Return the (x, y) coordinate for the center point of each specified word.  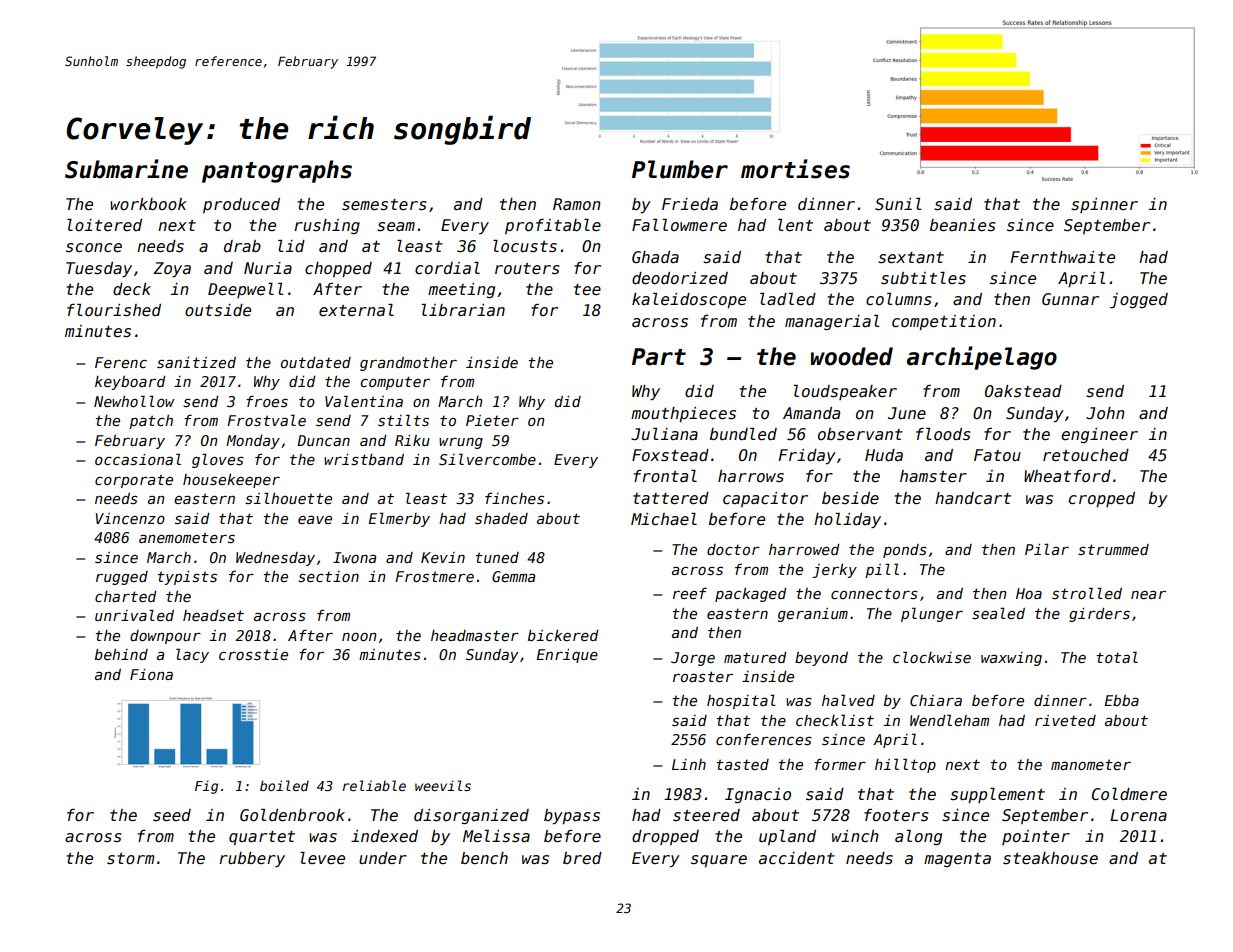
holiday (847, 520)
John (1105, 413)
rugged (122, 578)
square (719, 861)
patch (151, 422)
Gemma (513, 576)
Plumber (680, 169)
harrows (751, 476)
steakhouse (1050, 858)
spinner (1104, 205)
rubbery (252, 859)
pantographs (277, 171)
